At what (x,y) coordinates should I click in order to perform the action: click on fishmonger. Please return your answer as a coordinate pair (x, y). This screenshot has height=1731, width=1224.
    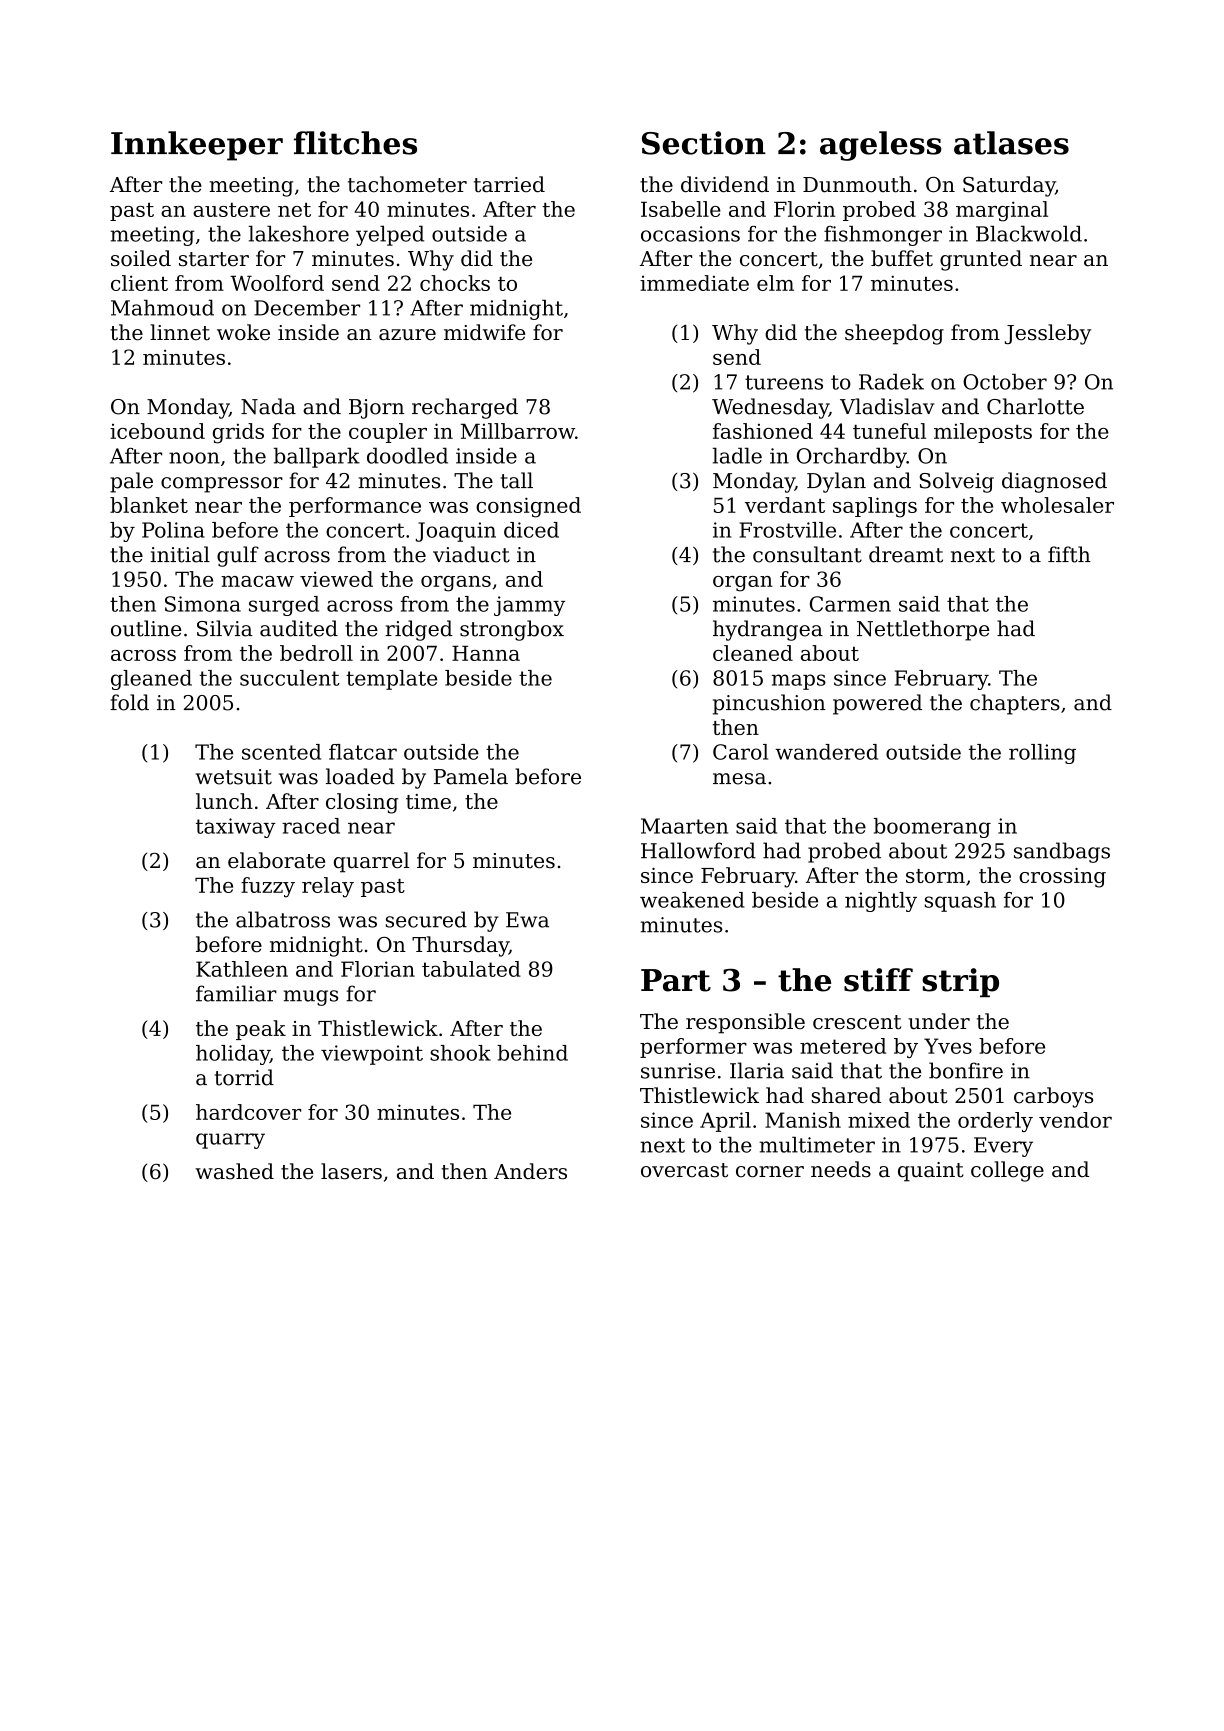
    Looking at the image, I should click on (883, 235).
